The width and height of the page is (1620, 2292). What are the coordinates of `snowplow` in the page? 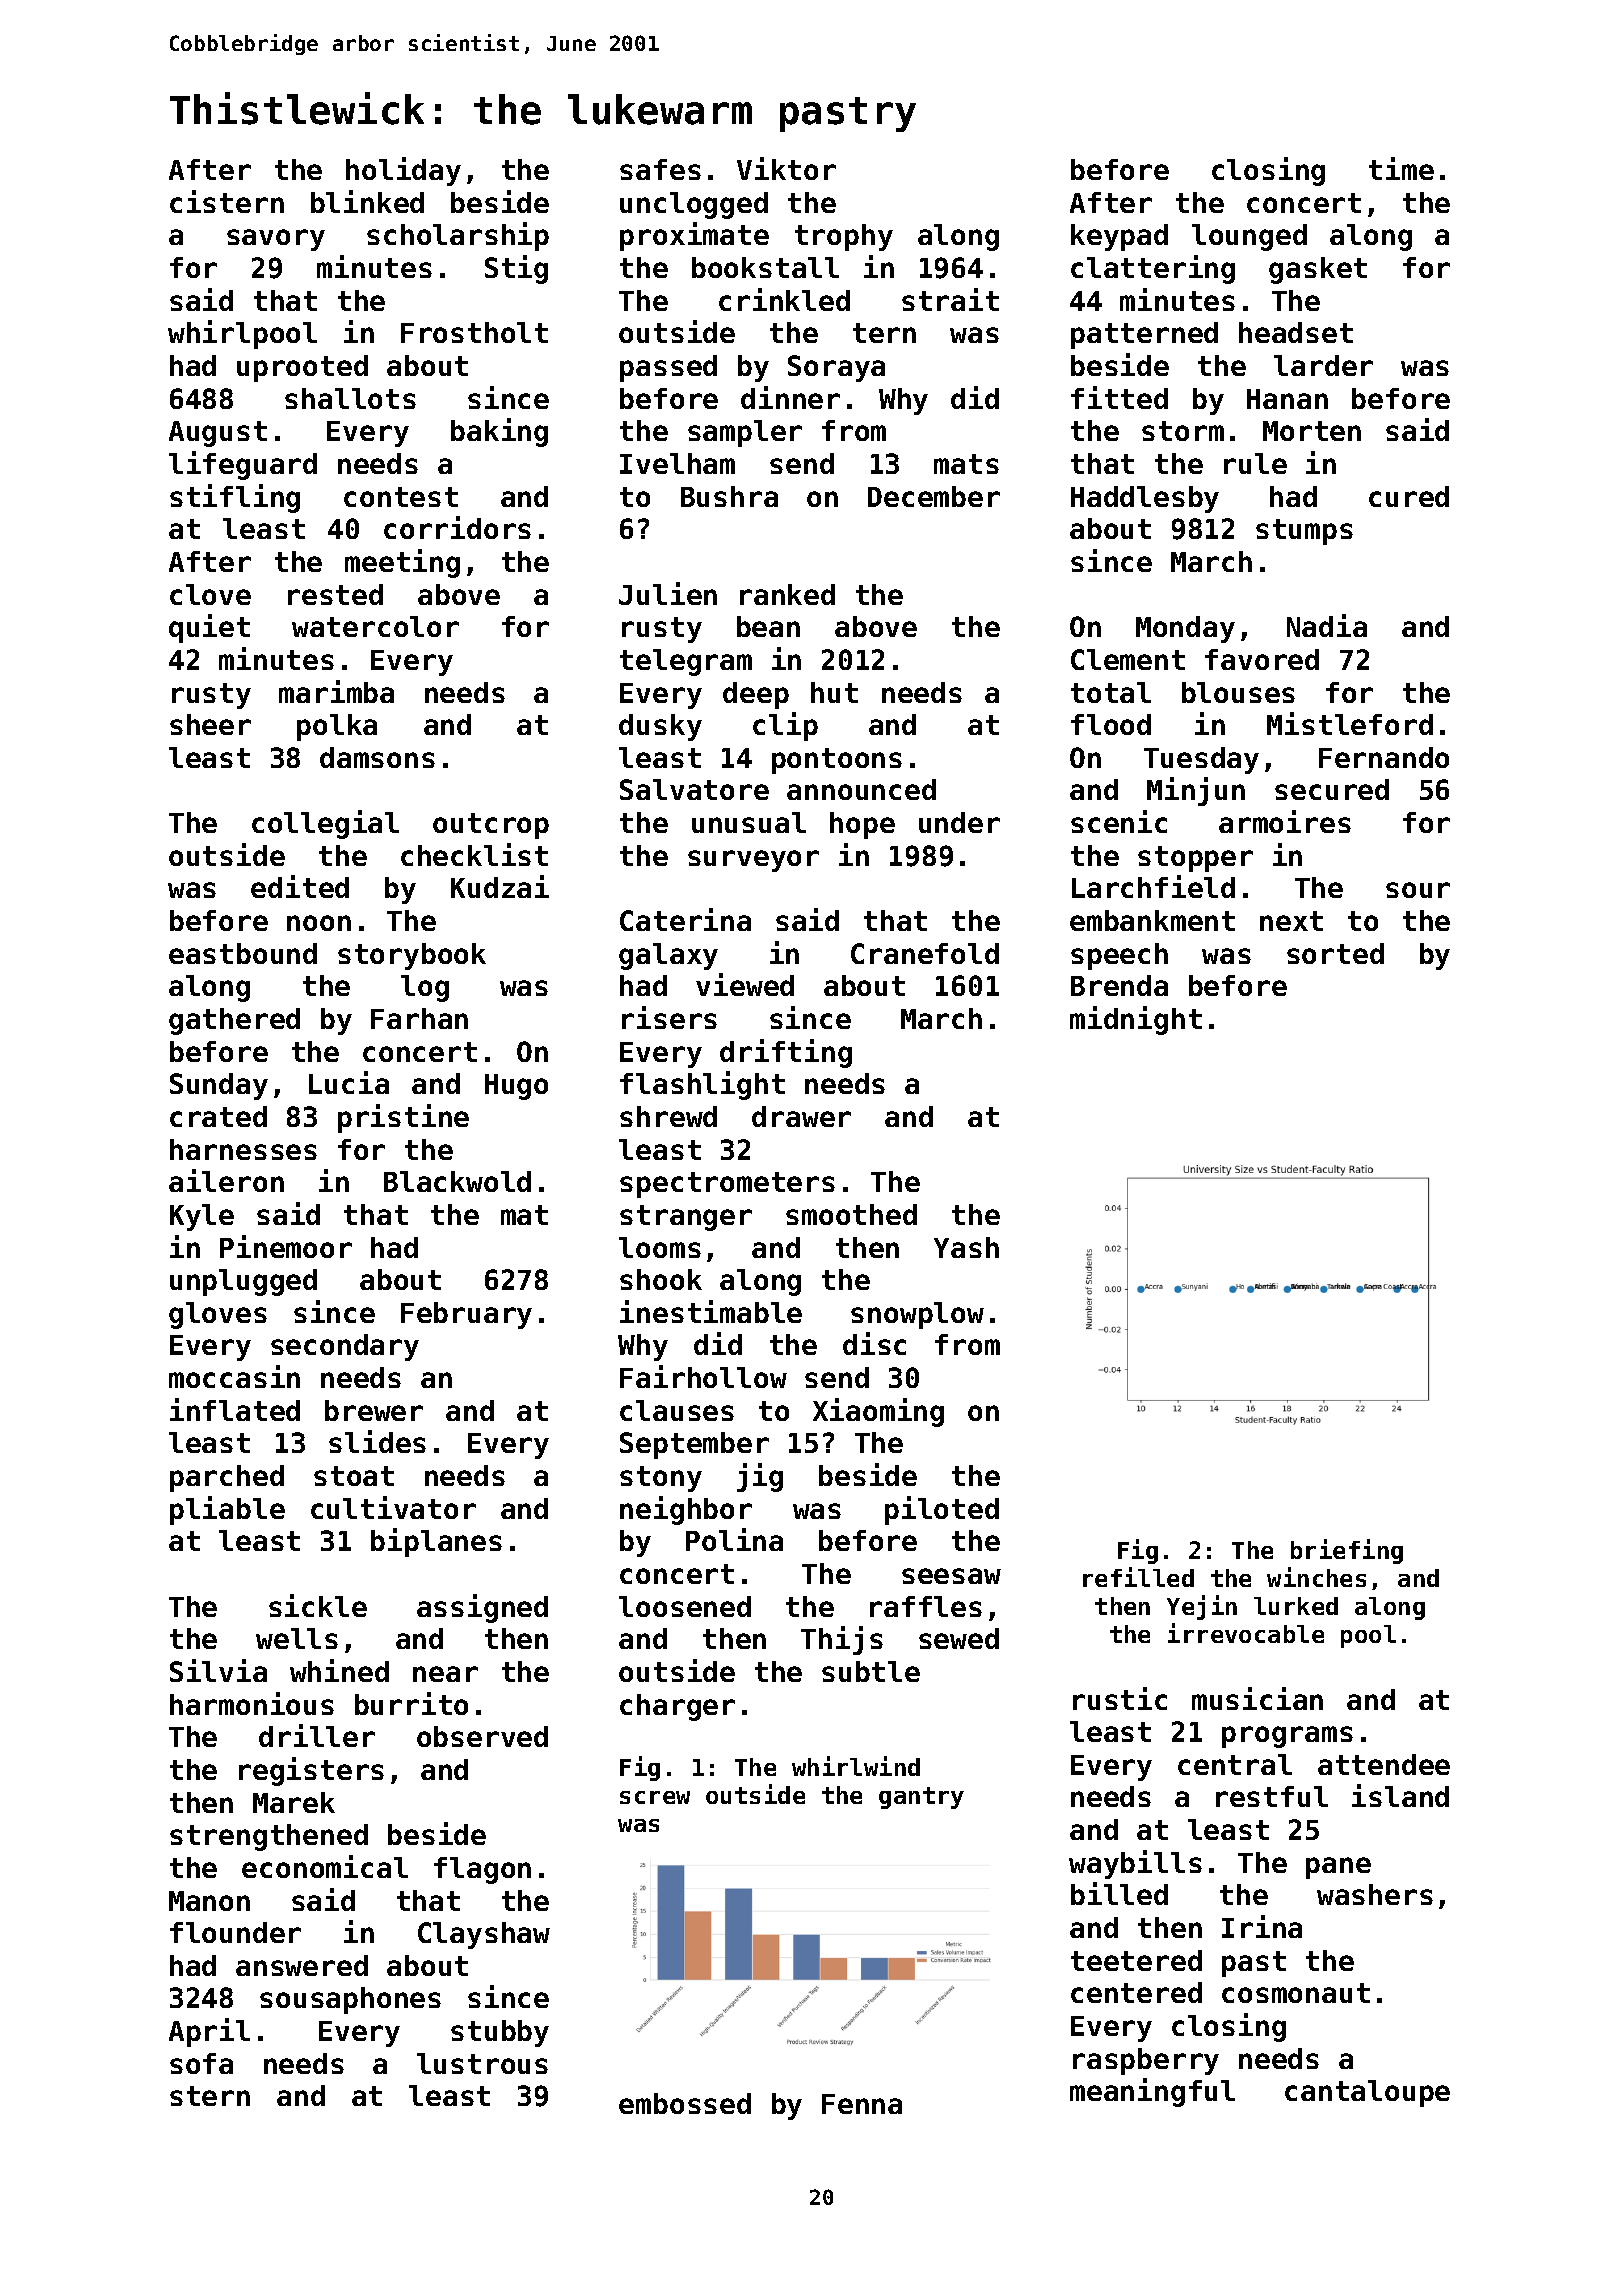 It's located at (917, 1315).
